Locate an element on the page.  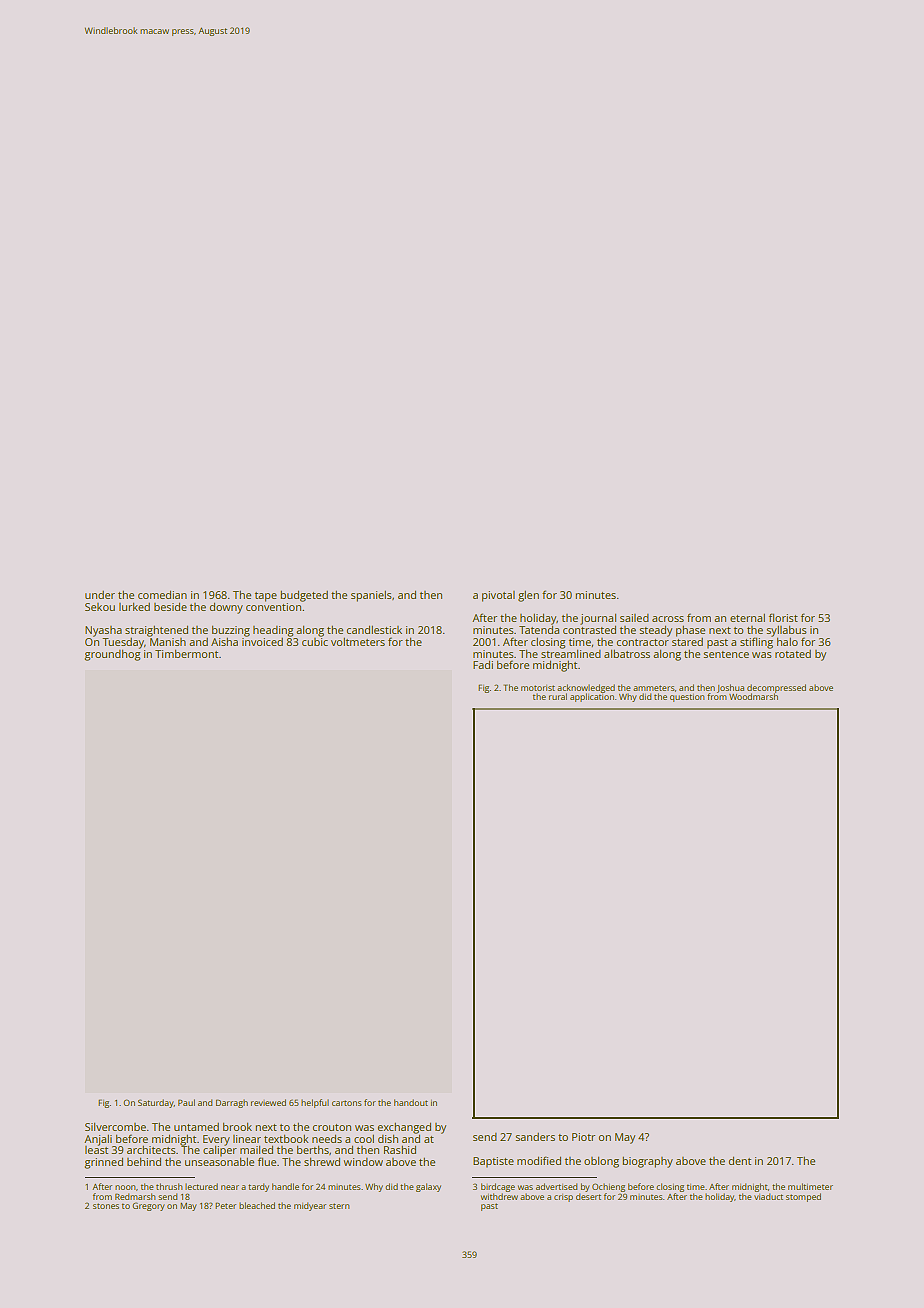
glen is located at coordinates (528, 596).
